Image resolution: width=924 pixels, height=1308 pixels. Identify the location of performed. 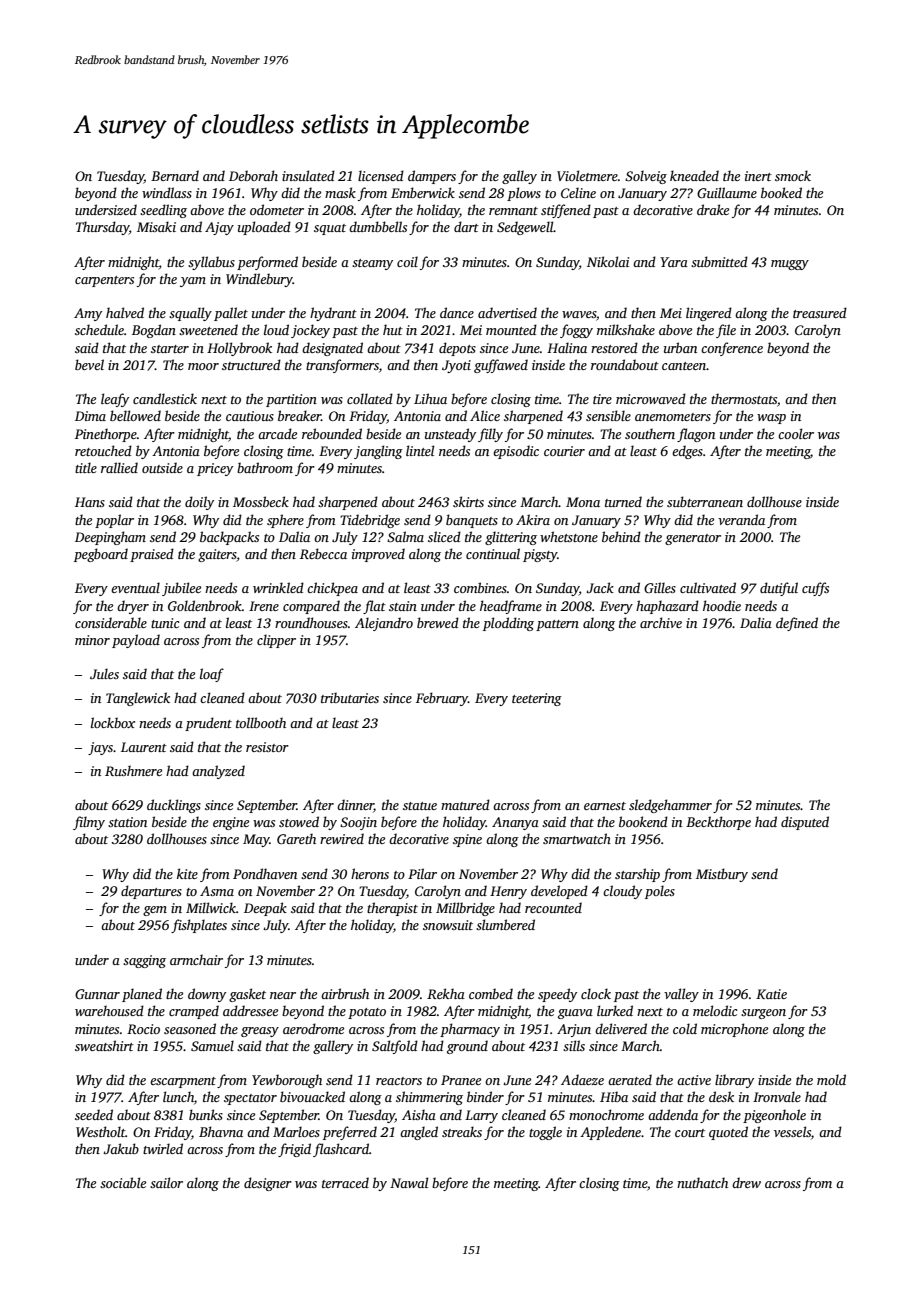
(267, 263).
